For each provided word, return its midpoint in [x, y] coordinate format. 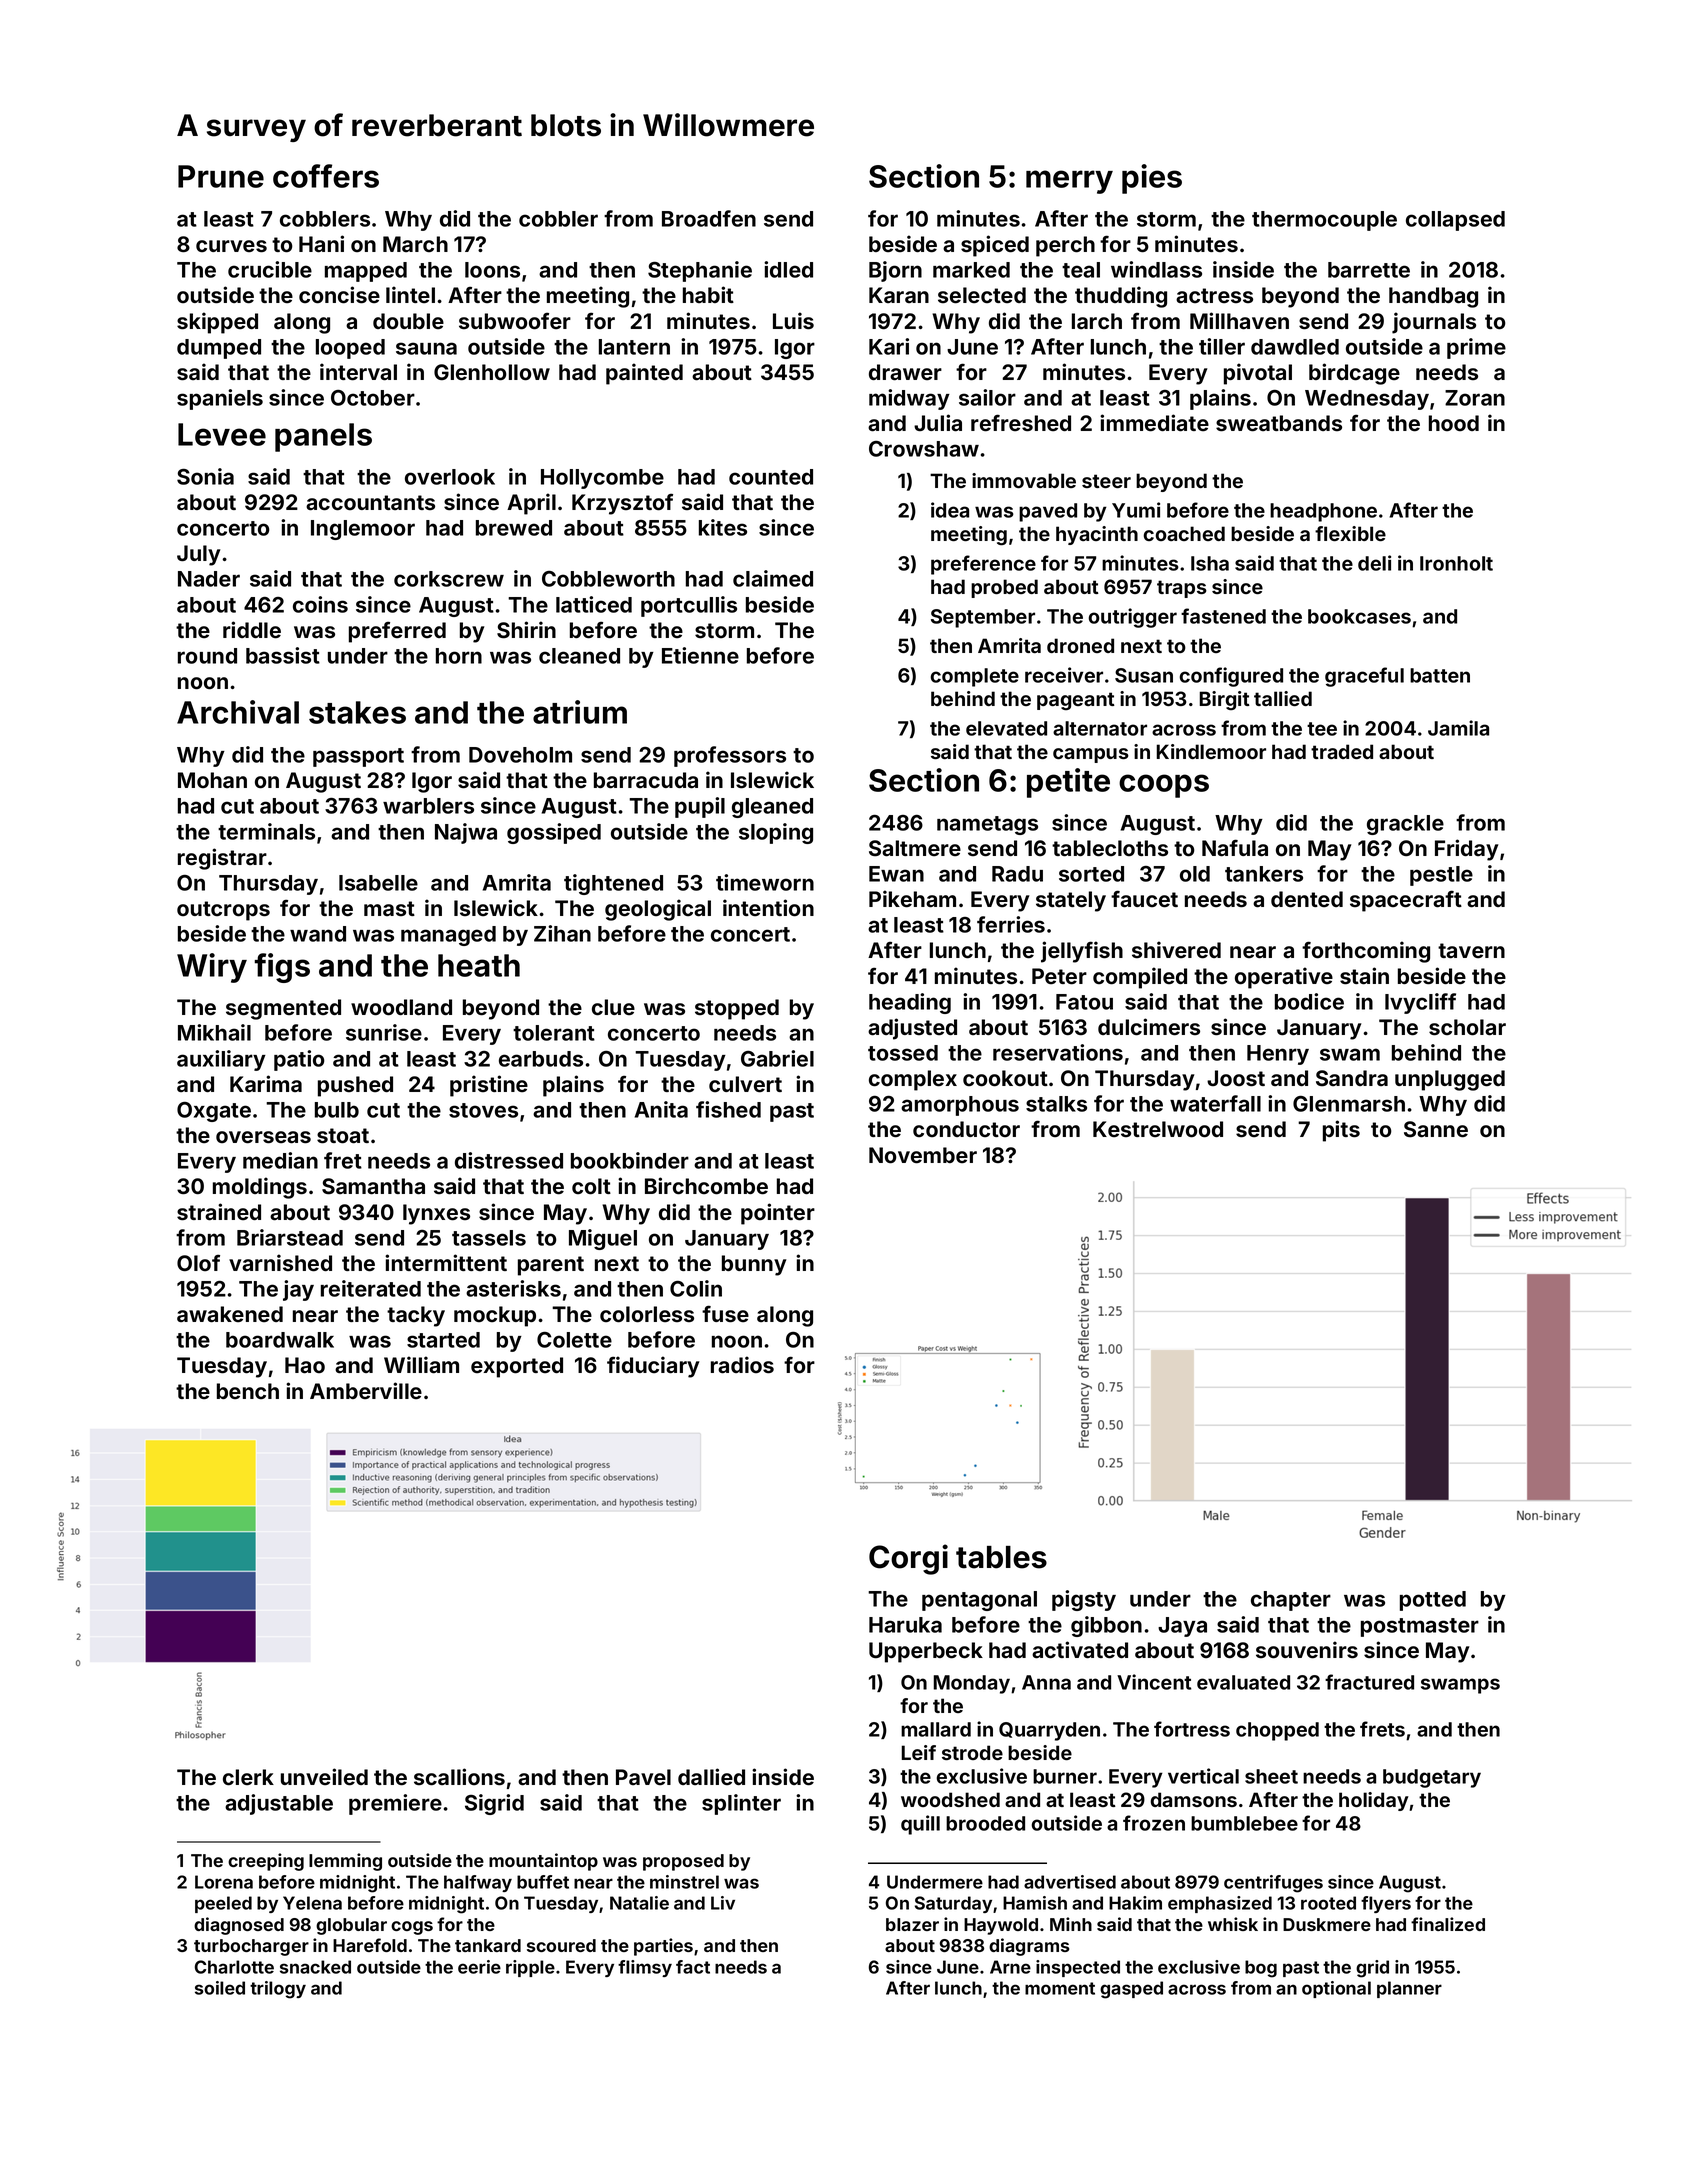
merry [1069, 182]
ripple [530, 1968]
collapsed [1455, 221]
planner [1409, 1989]
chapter [1291, 1601]
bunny [754, 1265]
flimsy [645, 1968]
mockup [495, 1316]
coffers [326, 176]
